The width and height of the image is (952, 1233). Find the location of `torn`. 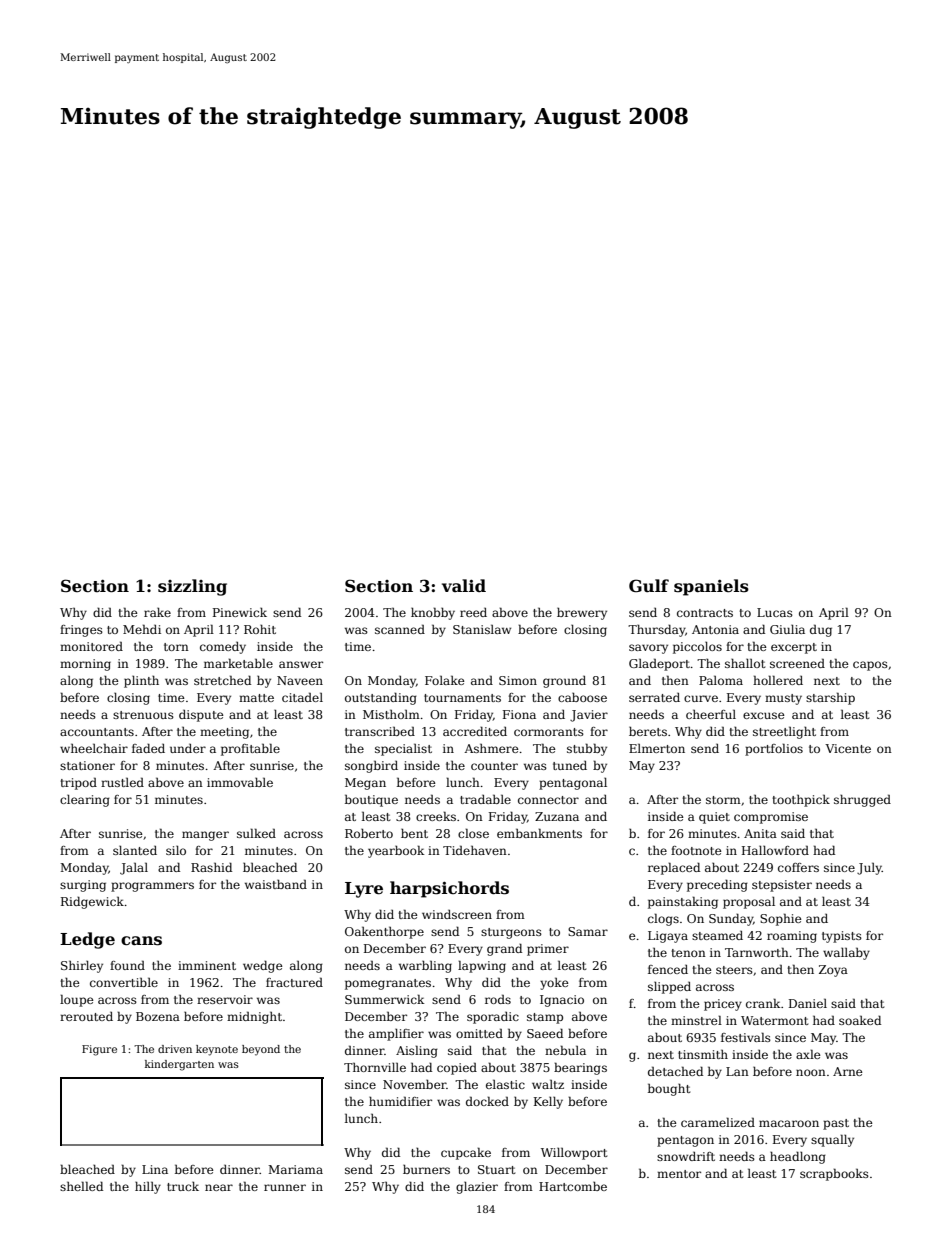

torn is located at coordinates (176, 647).
